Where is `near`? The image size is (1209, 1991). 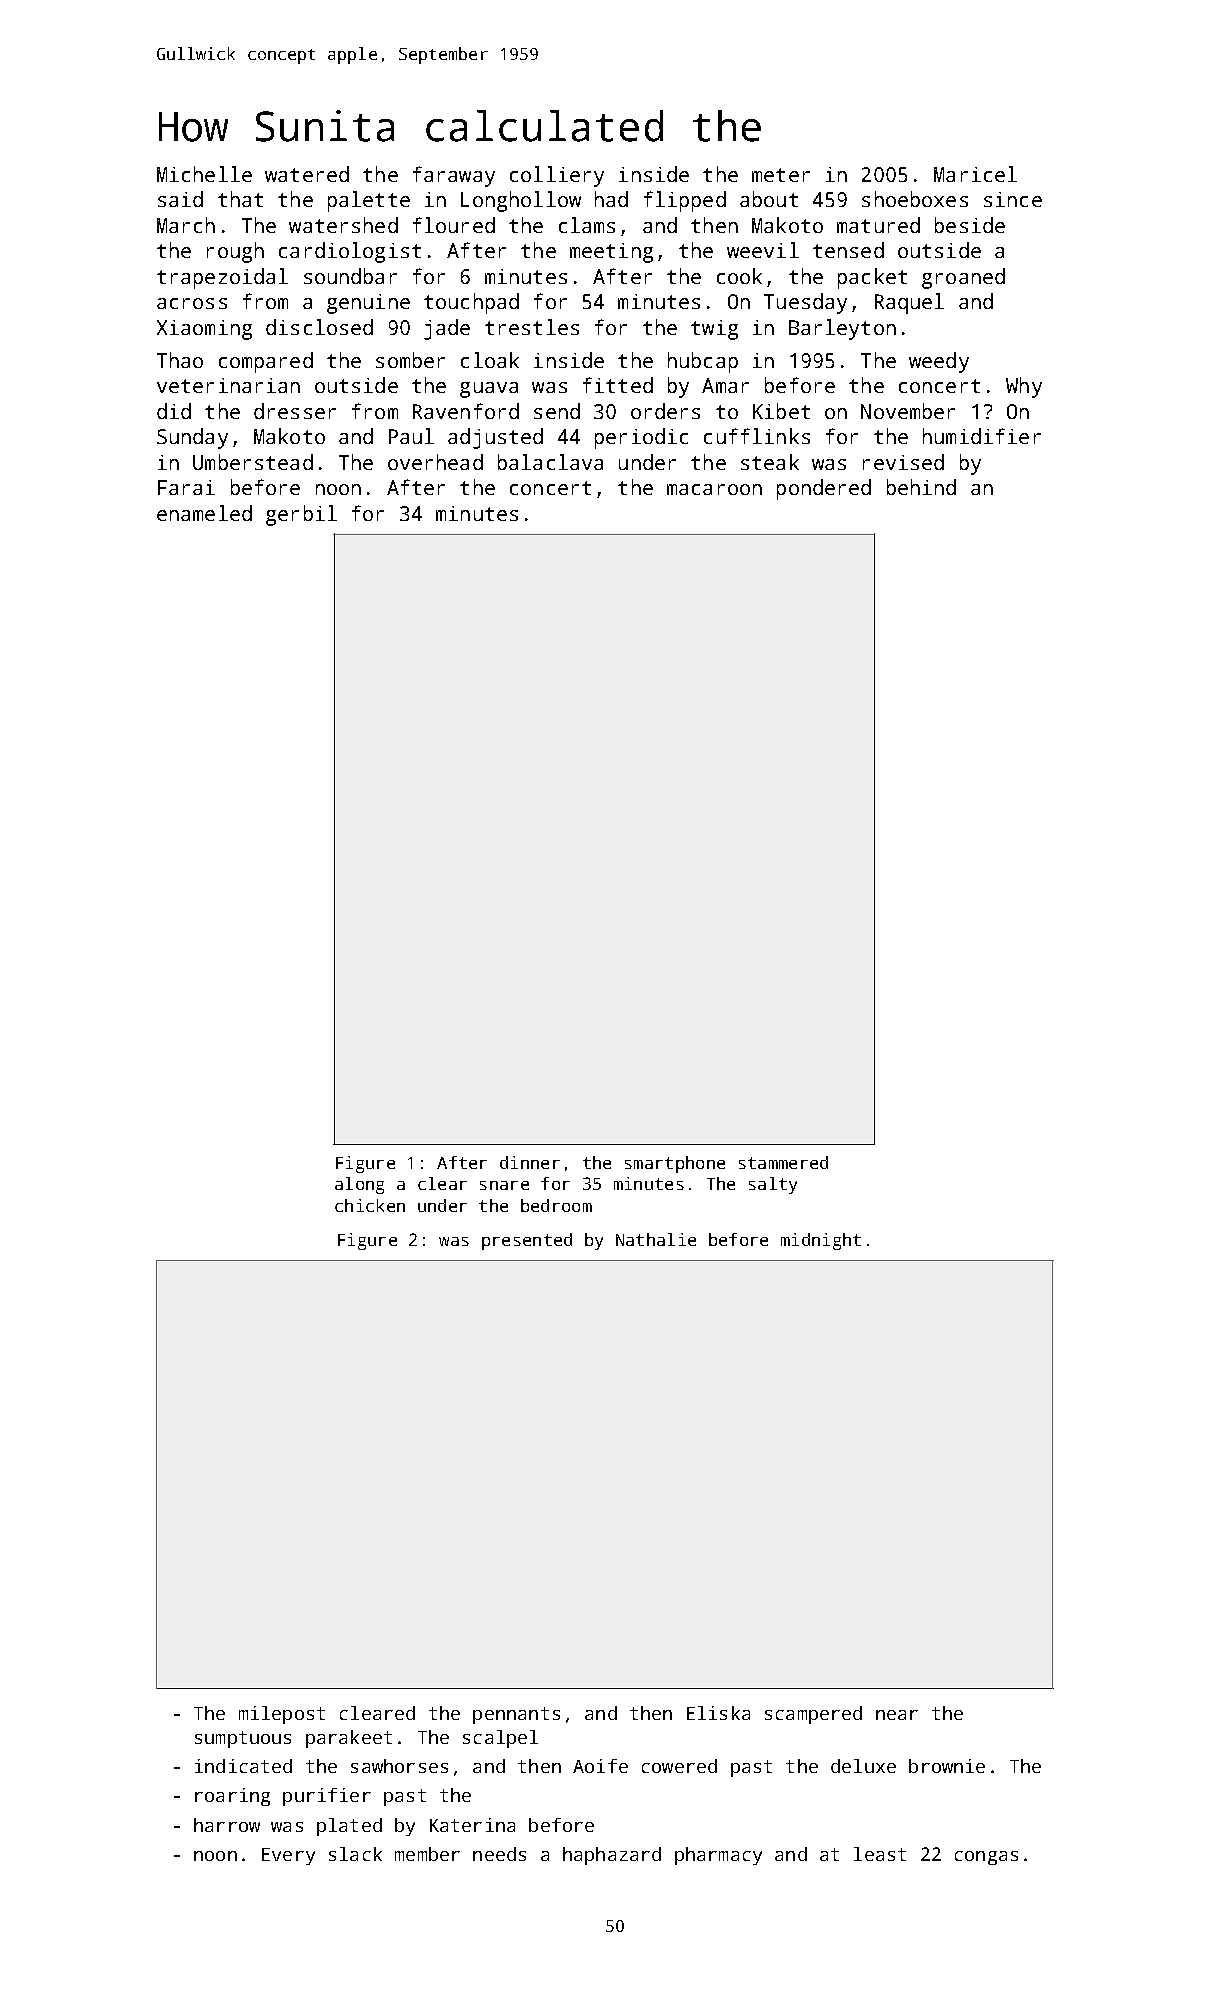
near is located at coordinates (897, 1715).
